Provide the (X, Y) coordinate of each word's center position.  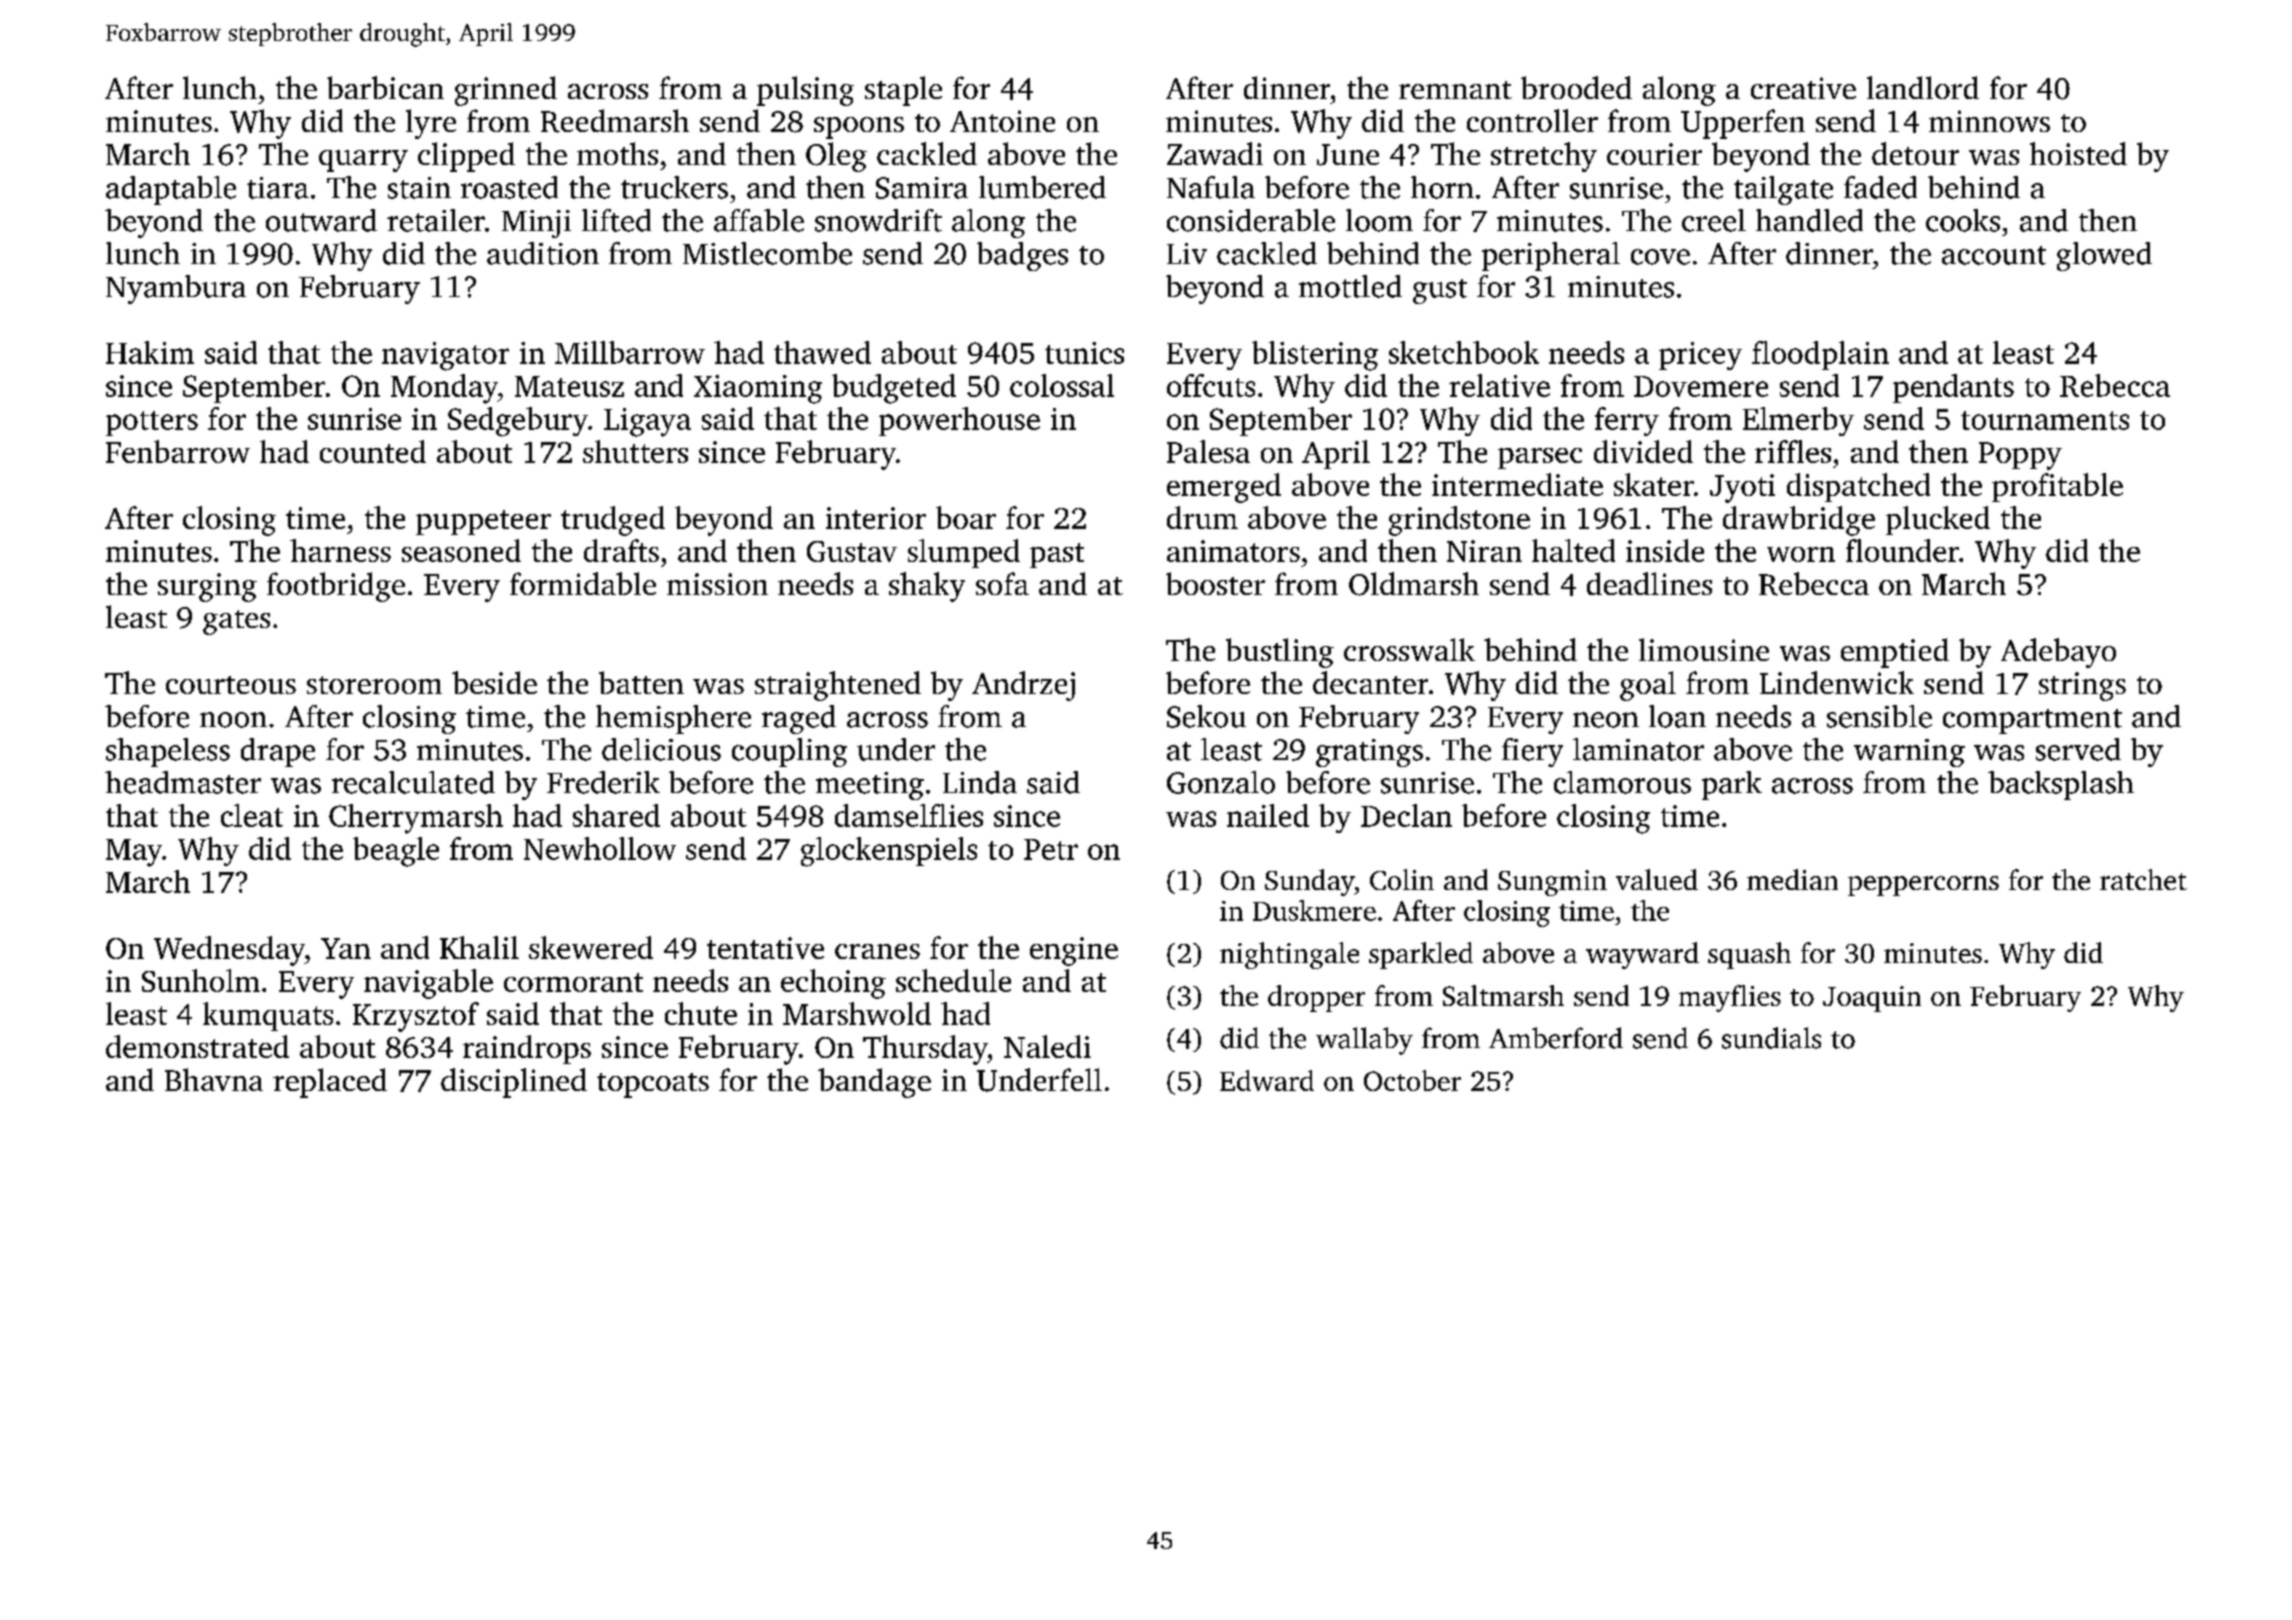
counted (373, 451)
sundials (1771, 1038)
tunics (1084, 353)
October (1412, 1080)
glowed (2104, 256)
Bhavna (214, 1079)
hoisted (2078, 153)
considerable (1251, 220)
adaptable (171, 190)
